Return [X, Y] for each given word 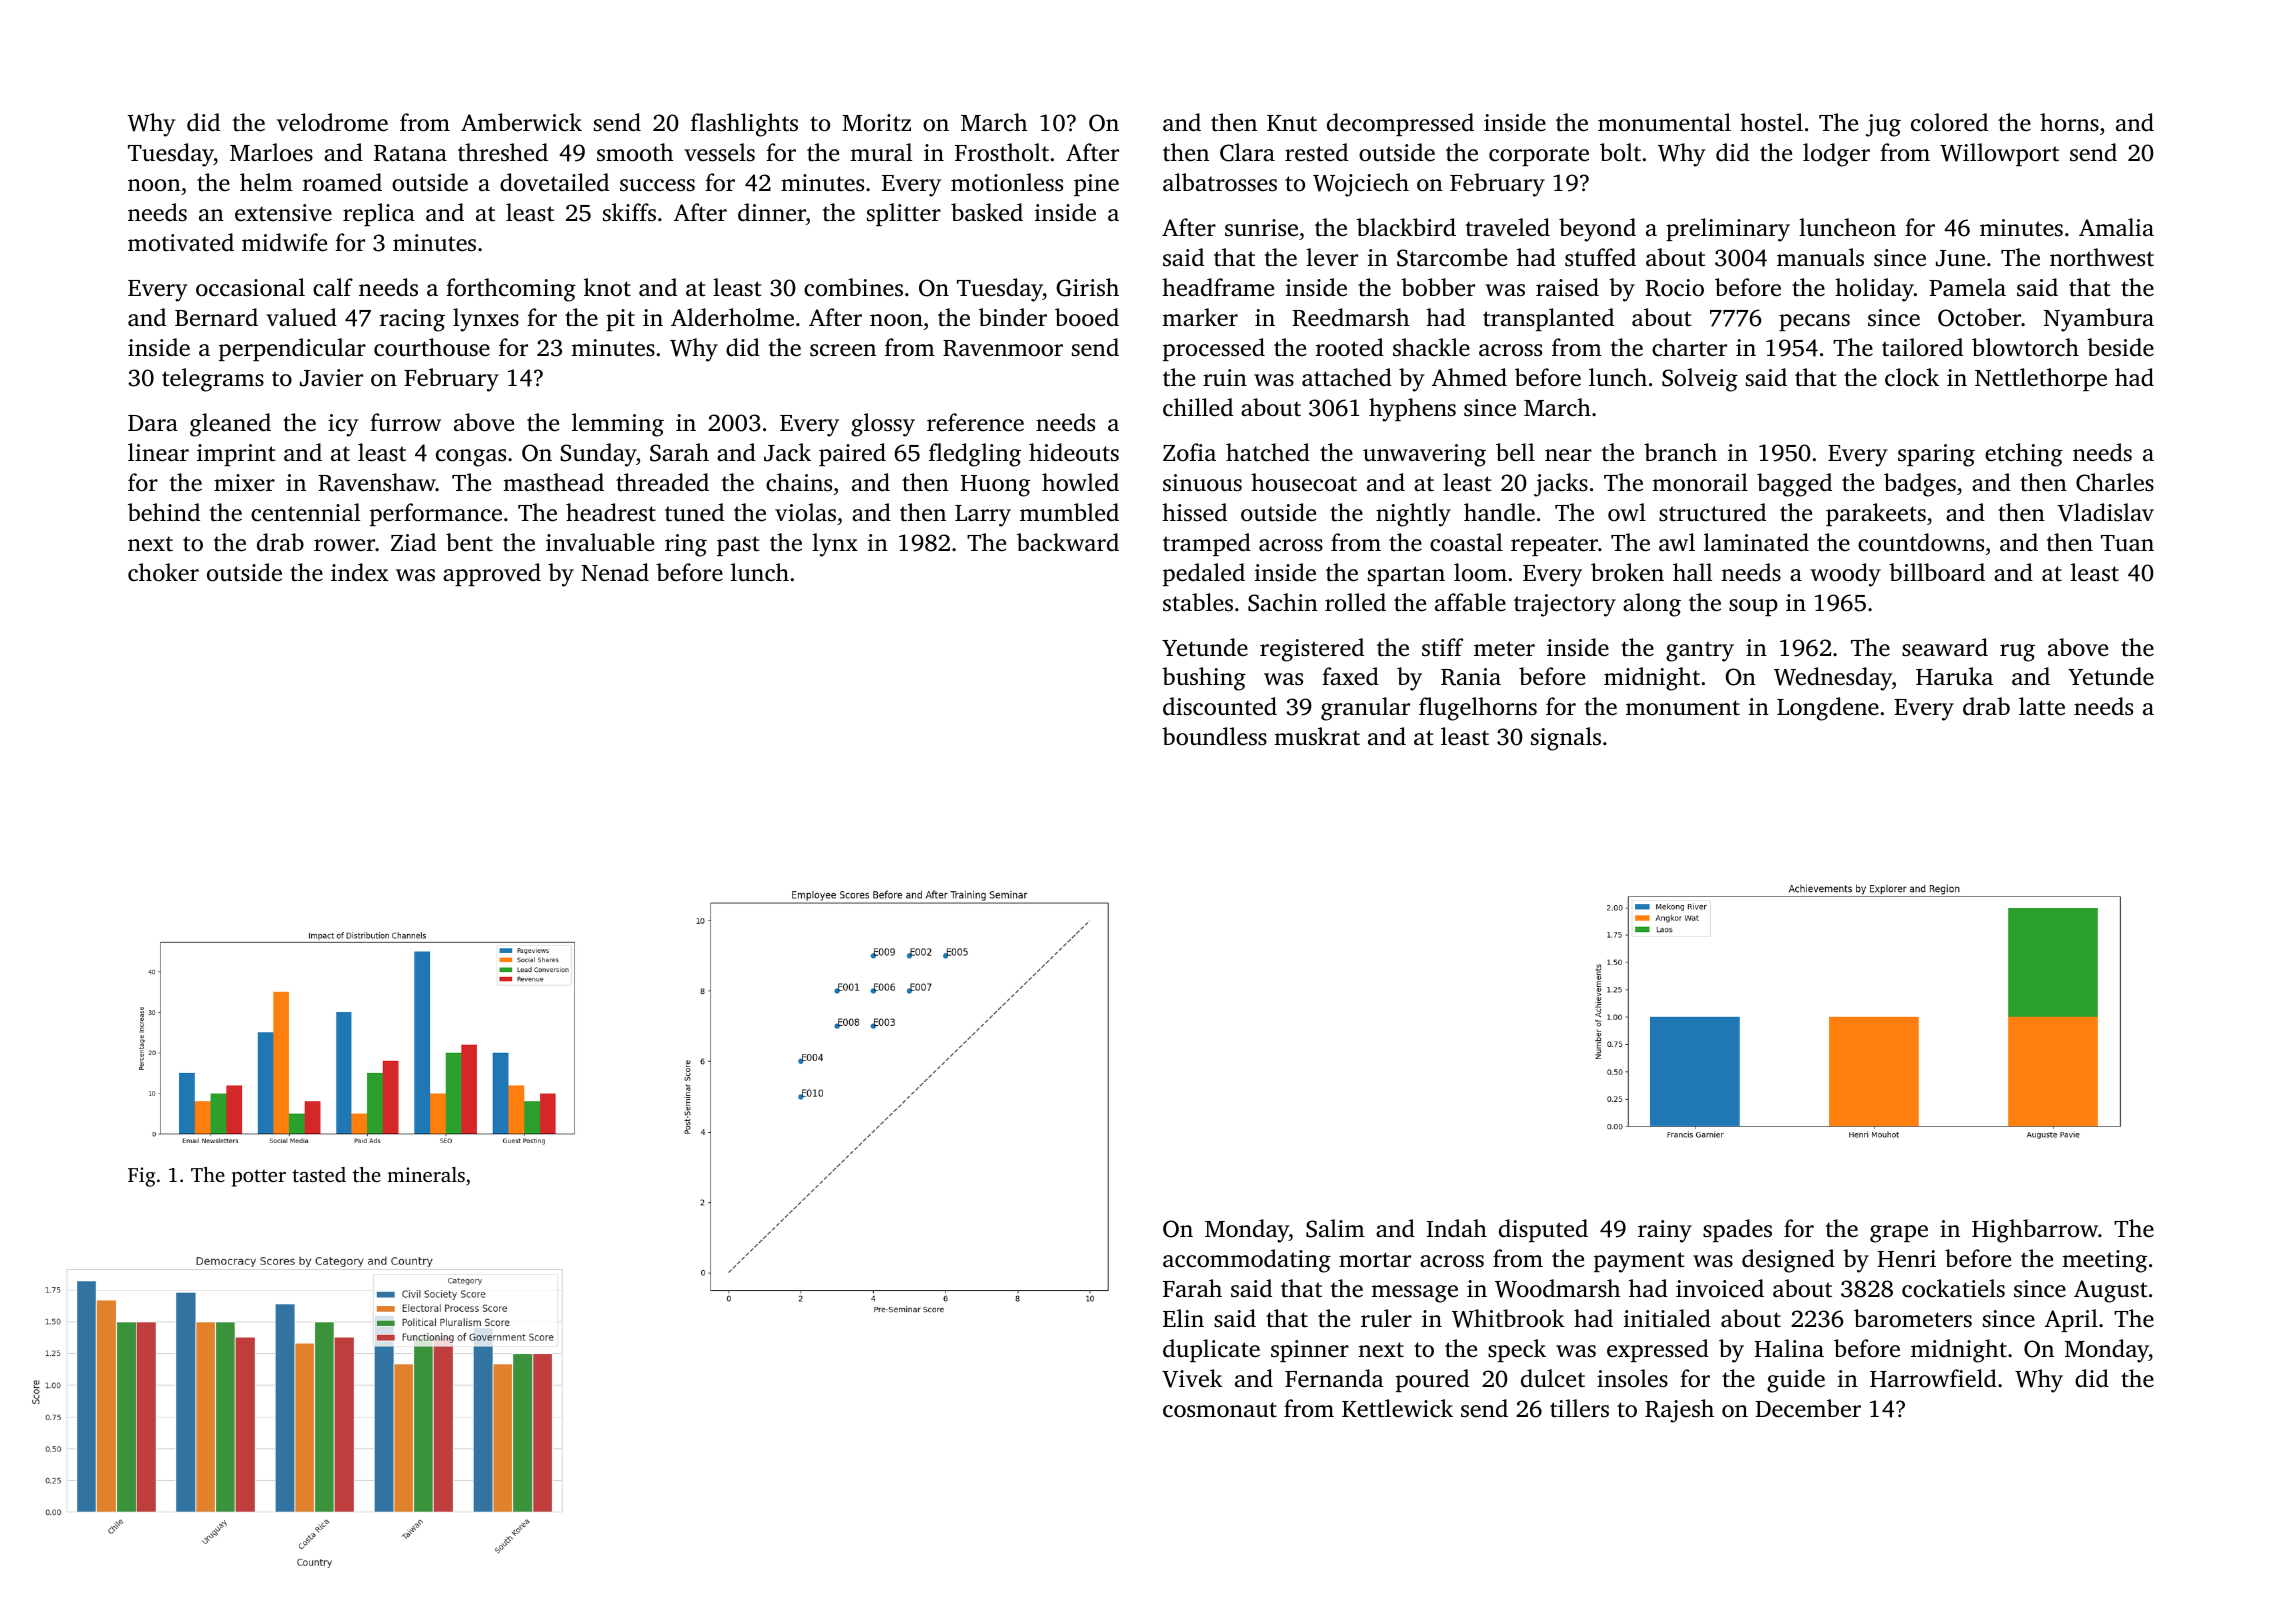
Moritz [876, 123]
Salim [1335, 1228]
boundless [1214, 736]
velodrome [332, 122]
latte [2042, 706]
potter [259, 1178]
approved [492, 574]
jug [1883, 125]
